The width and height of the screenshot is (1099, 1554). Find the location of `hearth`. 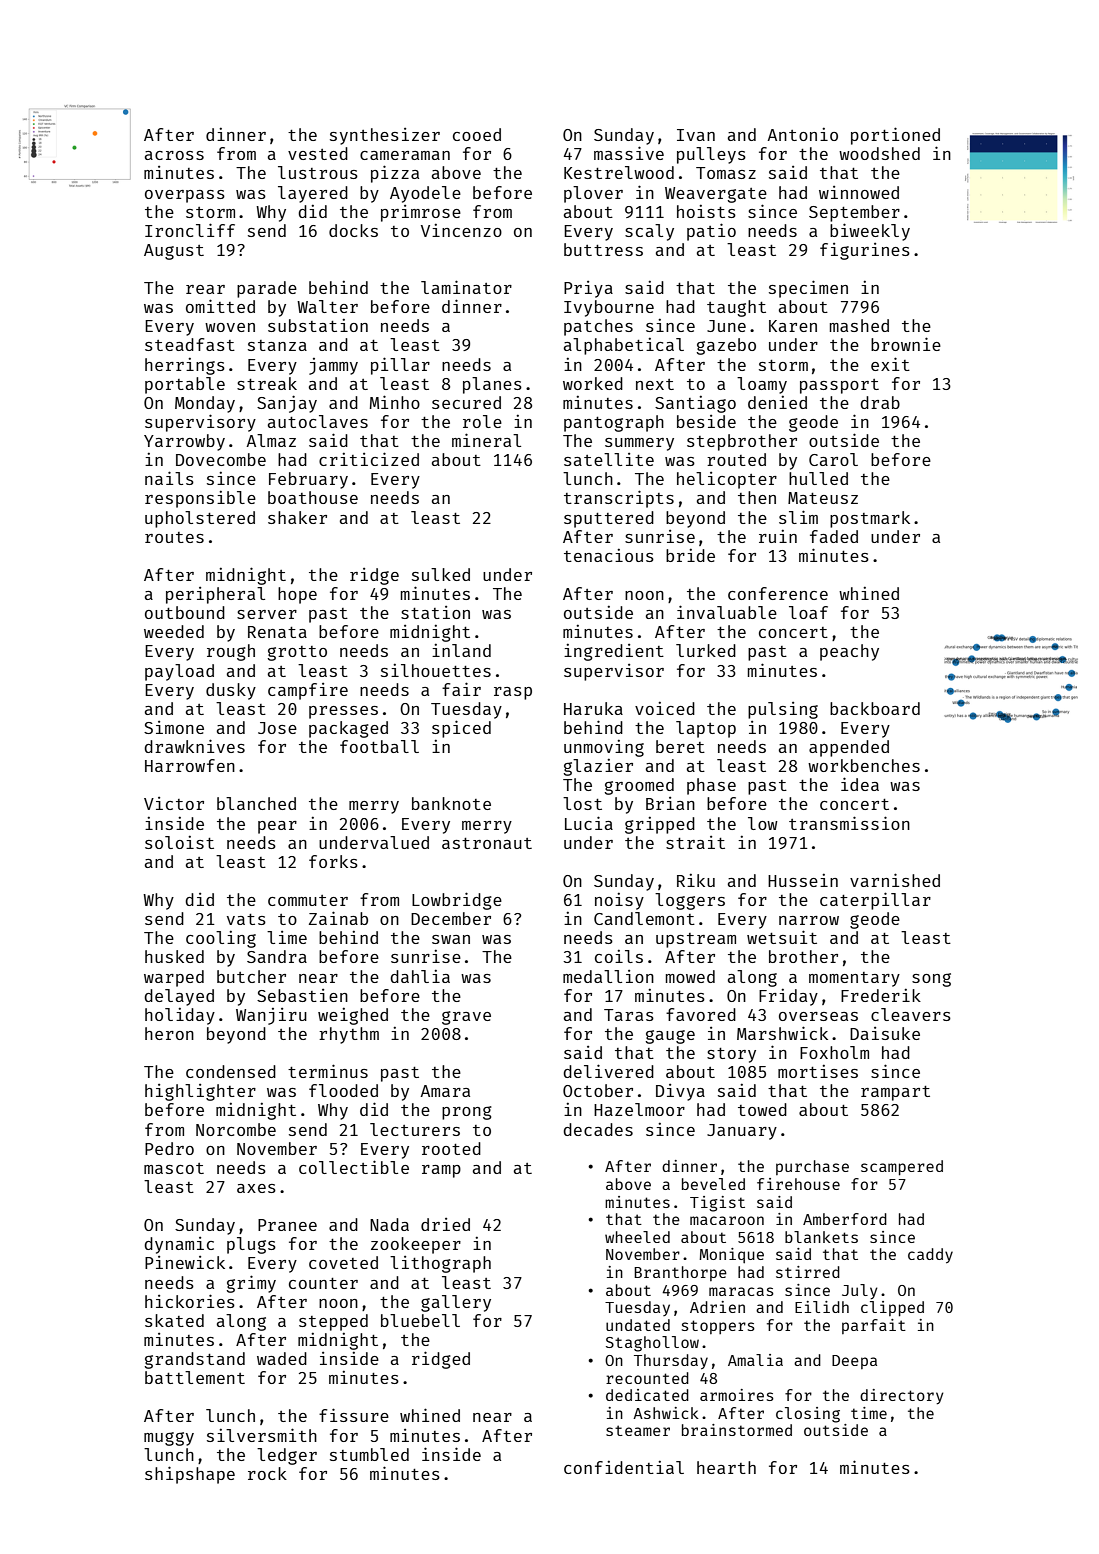

hearth is located at coordinates (726, 1467).
